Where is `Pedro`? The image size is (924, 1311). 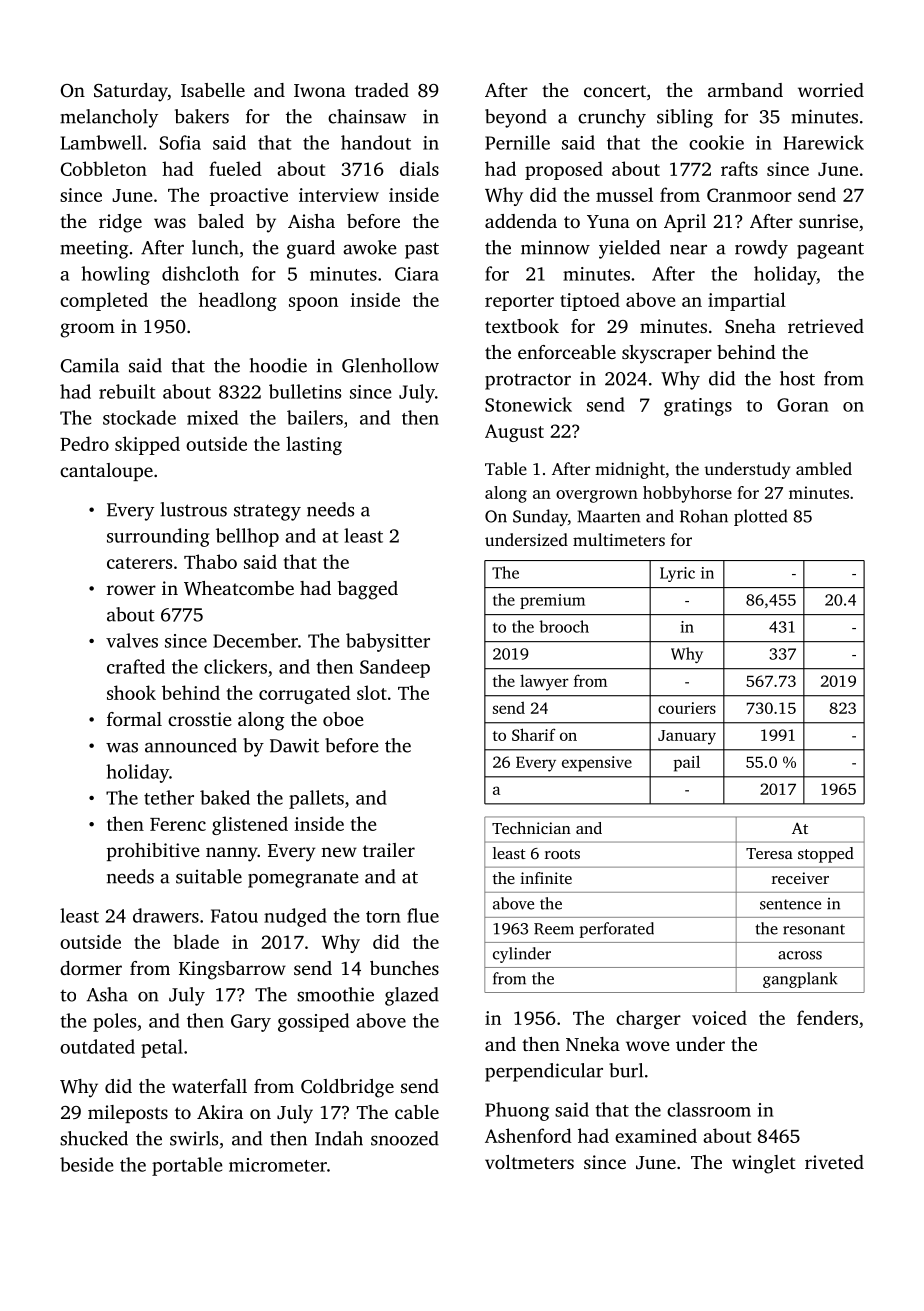
Pedro is located at coordinates (84, 443).
